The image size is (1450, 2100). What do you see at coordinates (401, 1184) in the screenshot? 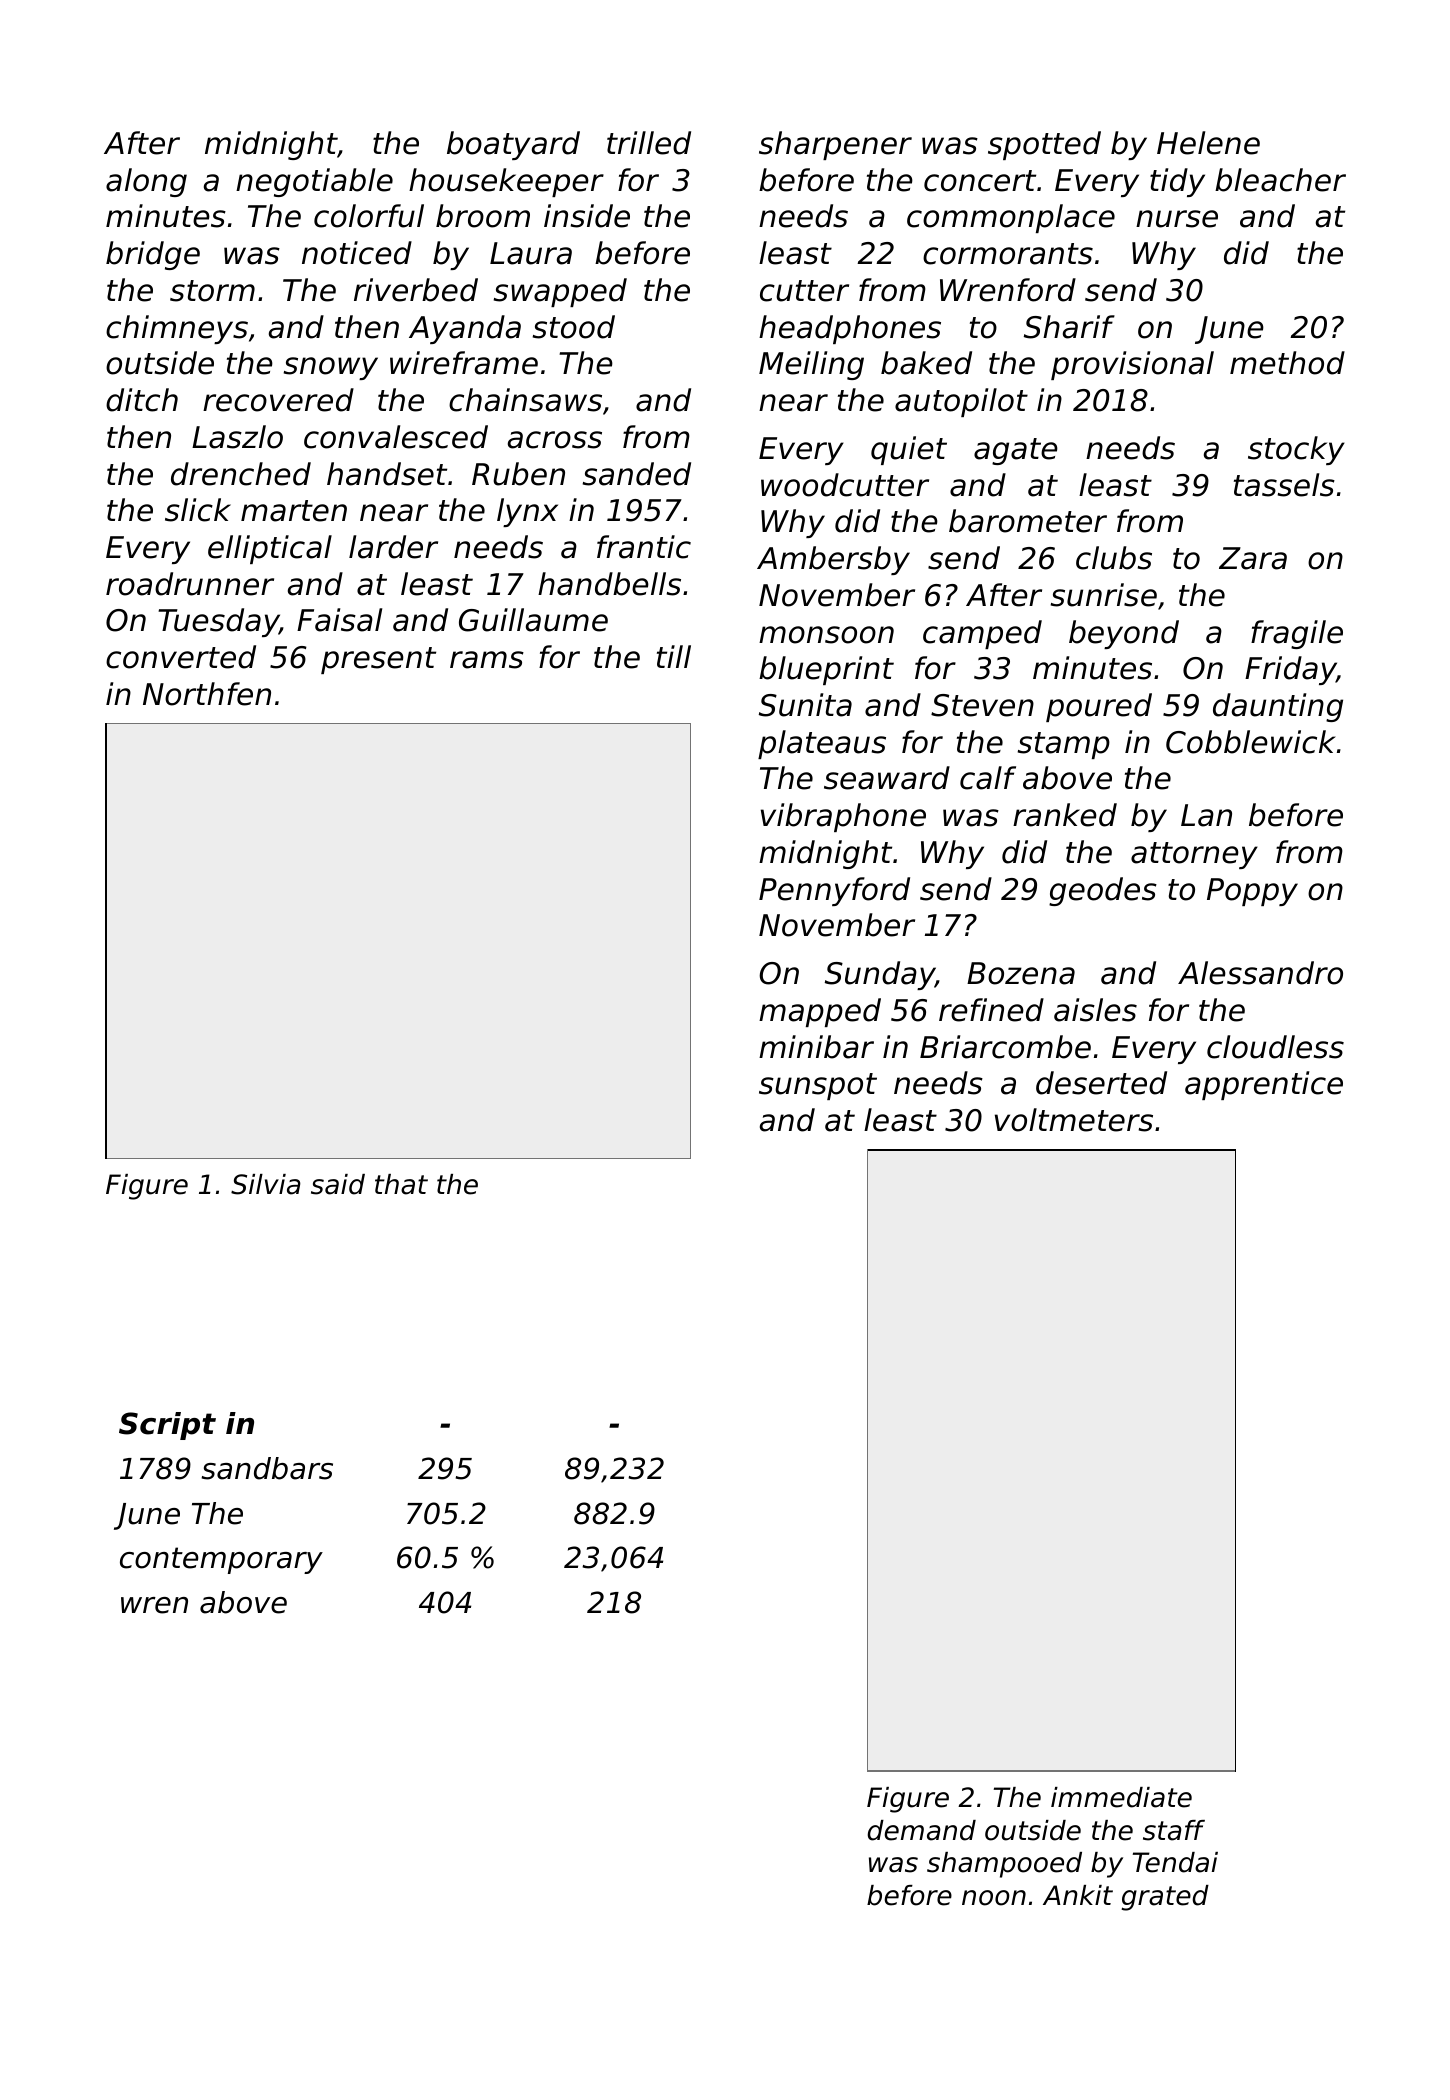
I see `that` at bounding box center [401, 1184].
